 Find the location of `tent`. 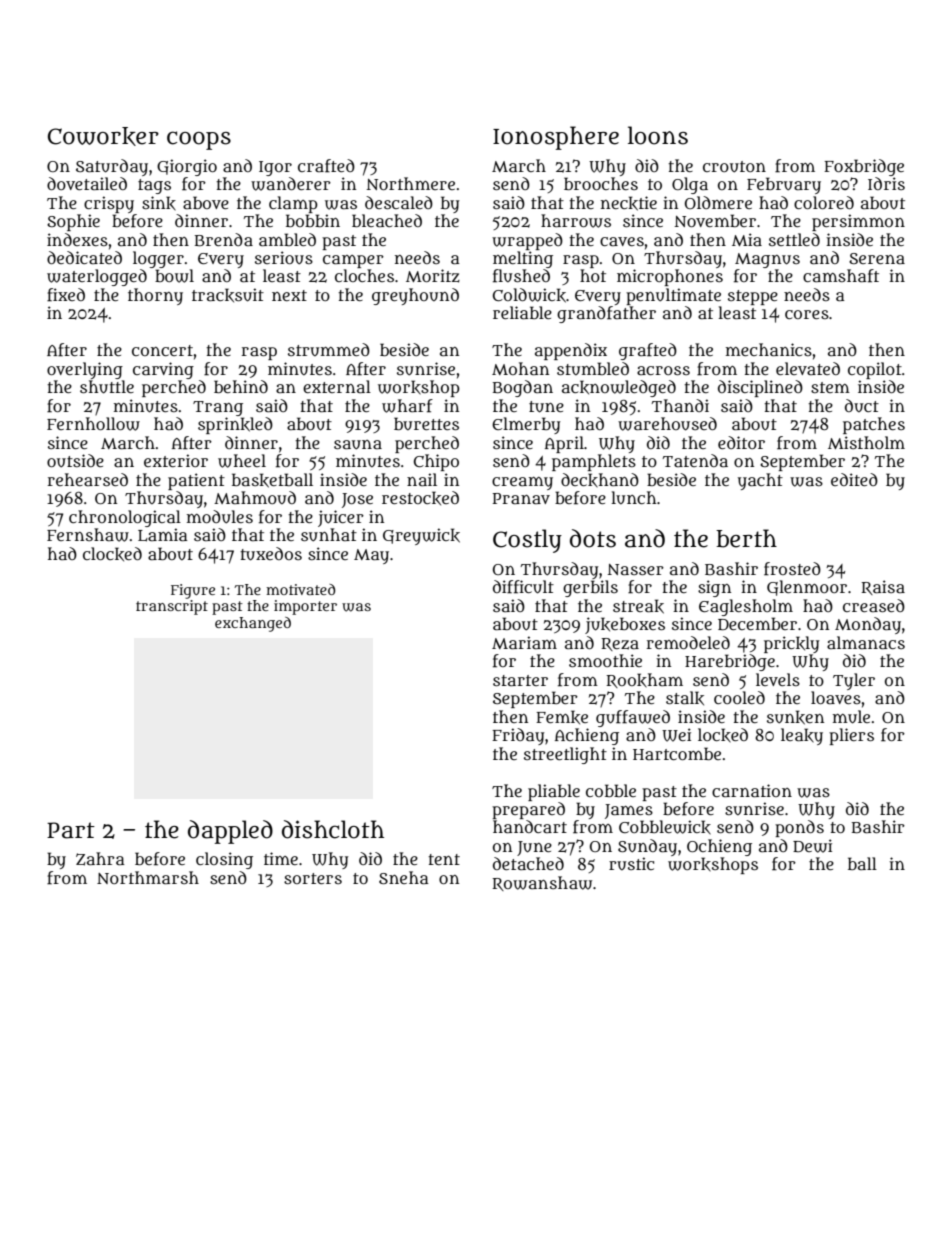

tent is located at coordinates (444, 859).
